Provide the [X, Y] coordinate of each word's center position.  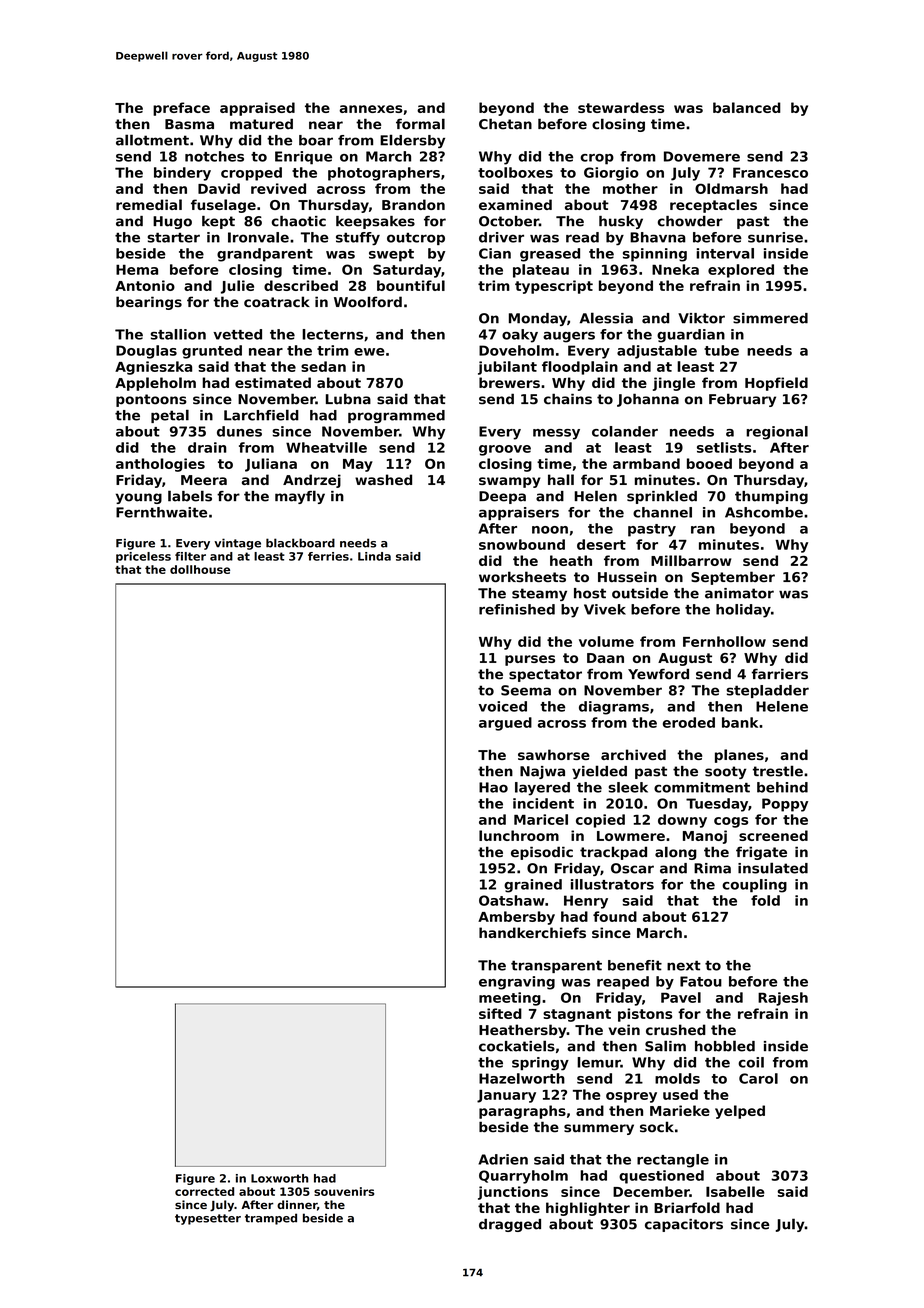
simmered [770, 318]
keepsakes [375, 222]
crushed [676, 1029]
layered [542, 789]
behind [782, 787]
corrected [204, 1191]
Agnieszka [153, 368]
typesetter [208, 1219]
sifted [500, 1013]
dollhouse [200, 569]
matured [261, 124]
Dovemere [702, 156]
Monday [538, 319]
